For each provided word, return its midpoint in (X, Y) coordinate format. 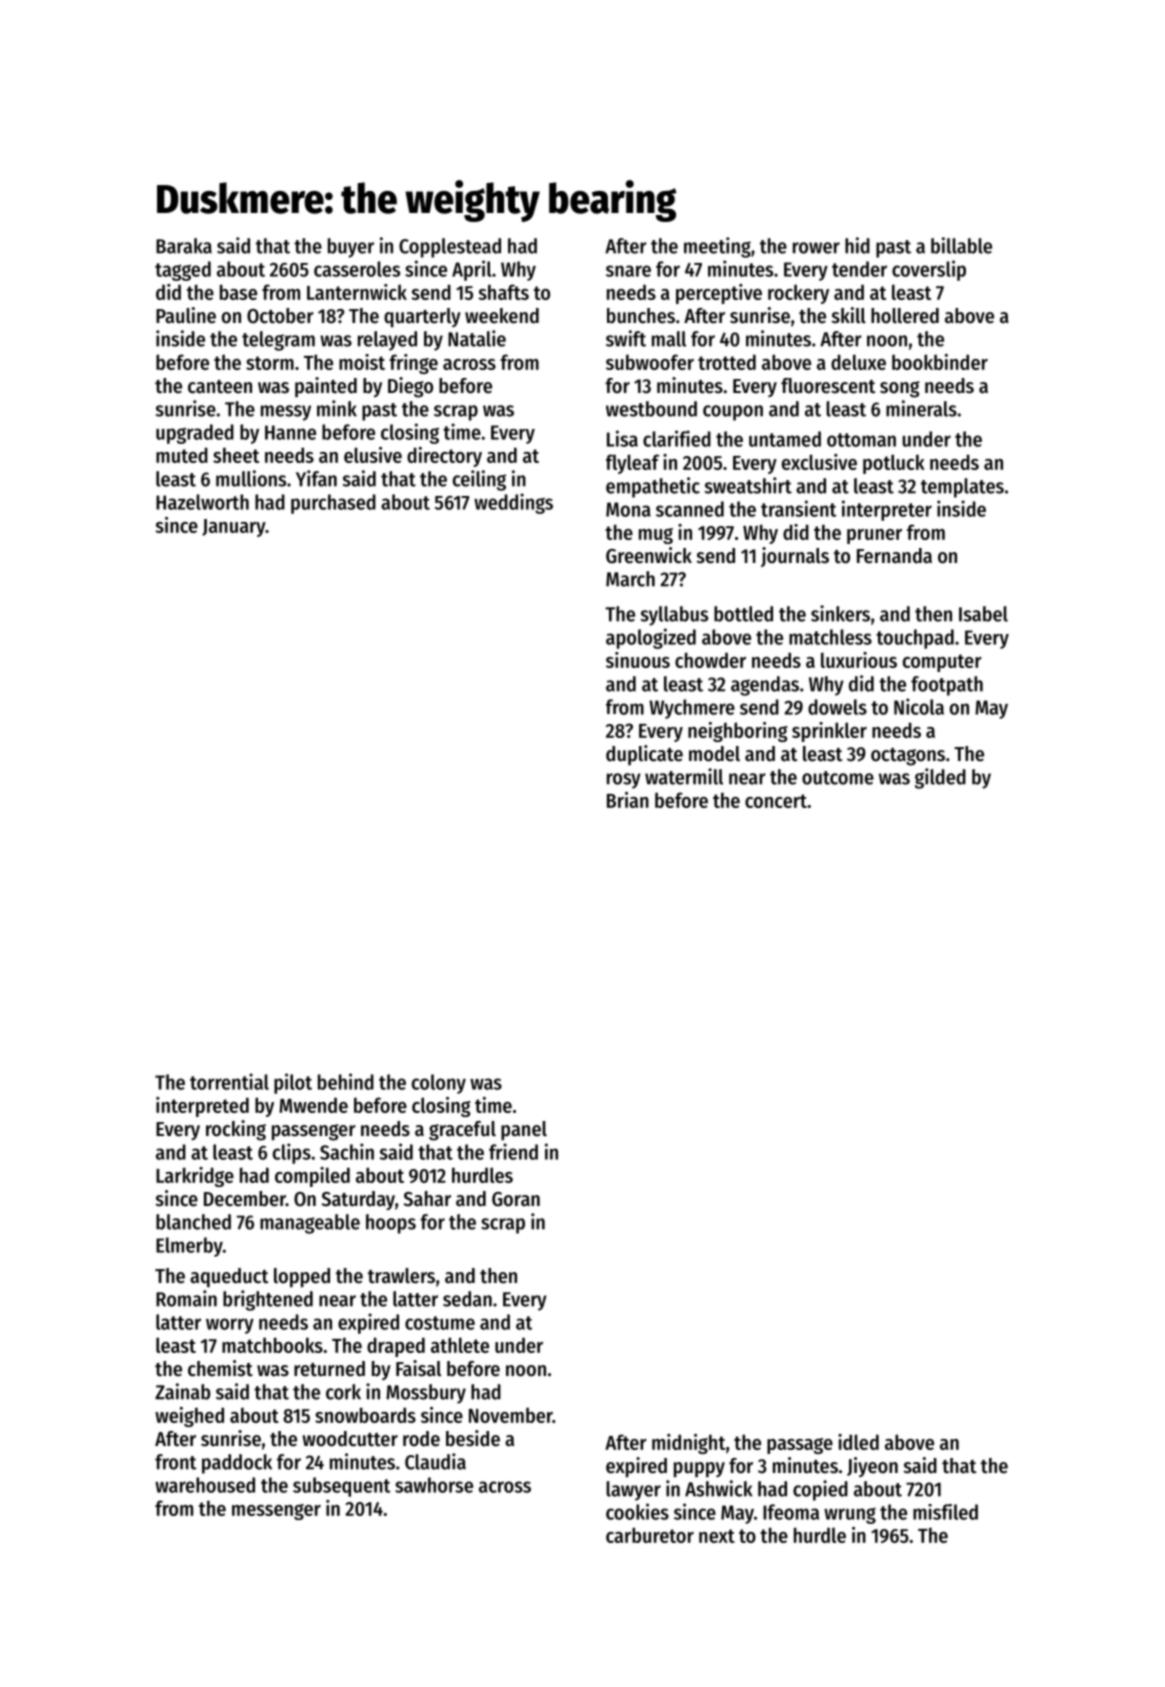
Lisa (622, 438)
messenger (276, 1512)
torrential (229, 1081)
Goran (516, 1199)
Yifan (316, 478)
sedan (467, 1299)
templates (962, 488)
